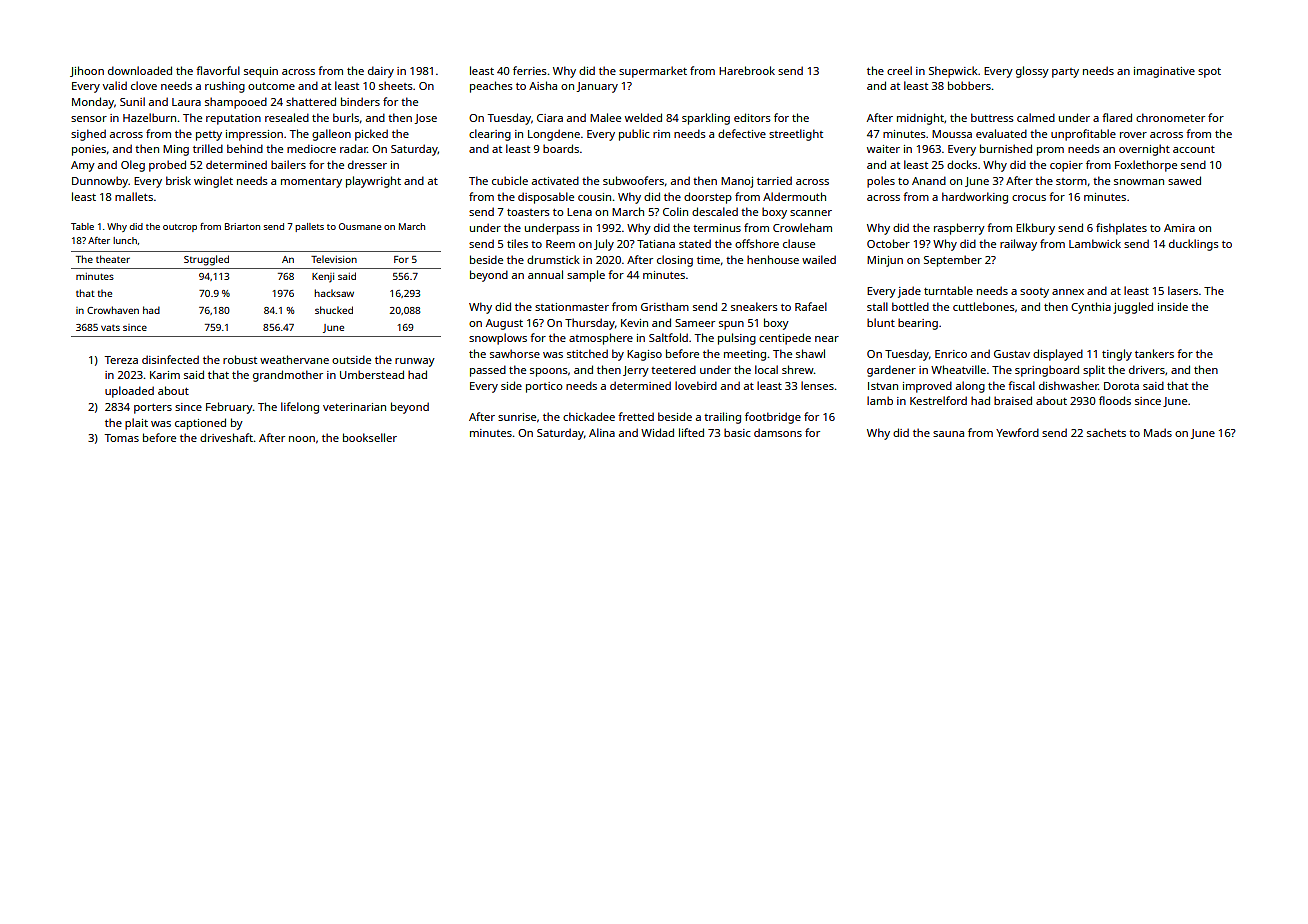 The height and width of the document is (924, 1308). What do you see at coordinates (133, 166) in the document?
I see `Oleg` at bounding box center [133, 166].
